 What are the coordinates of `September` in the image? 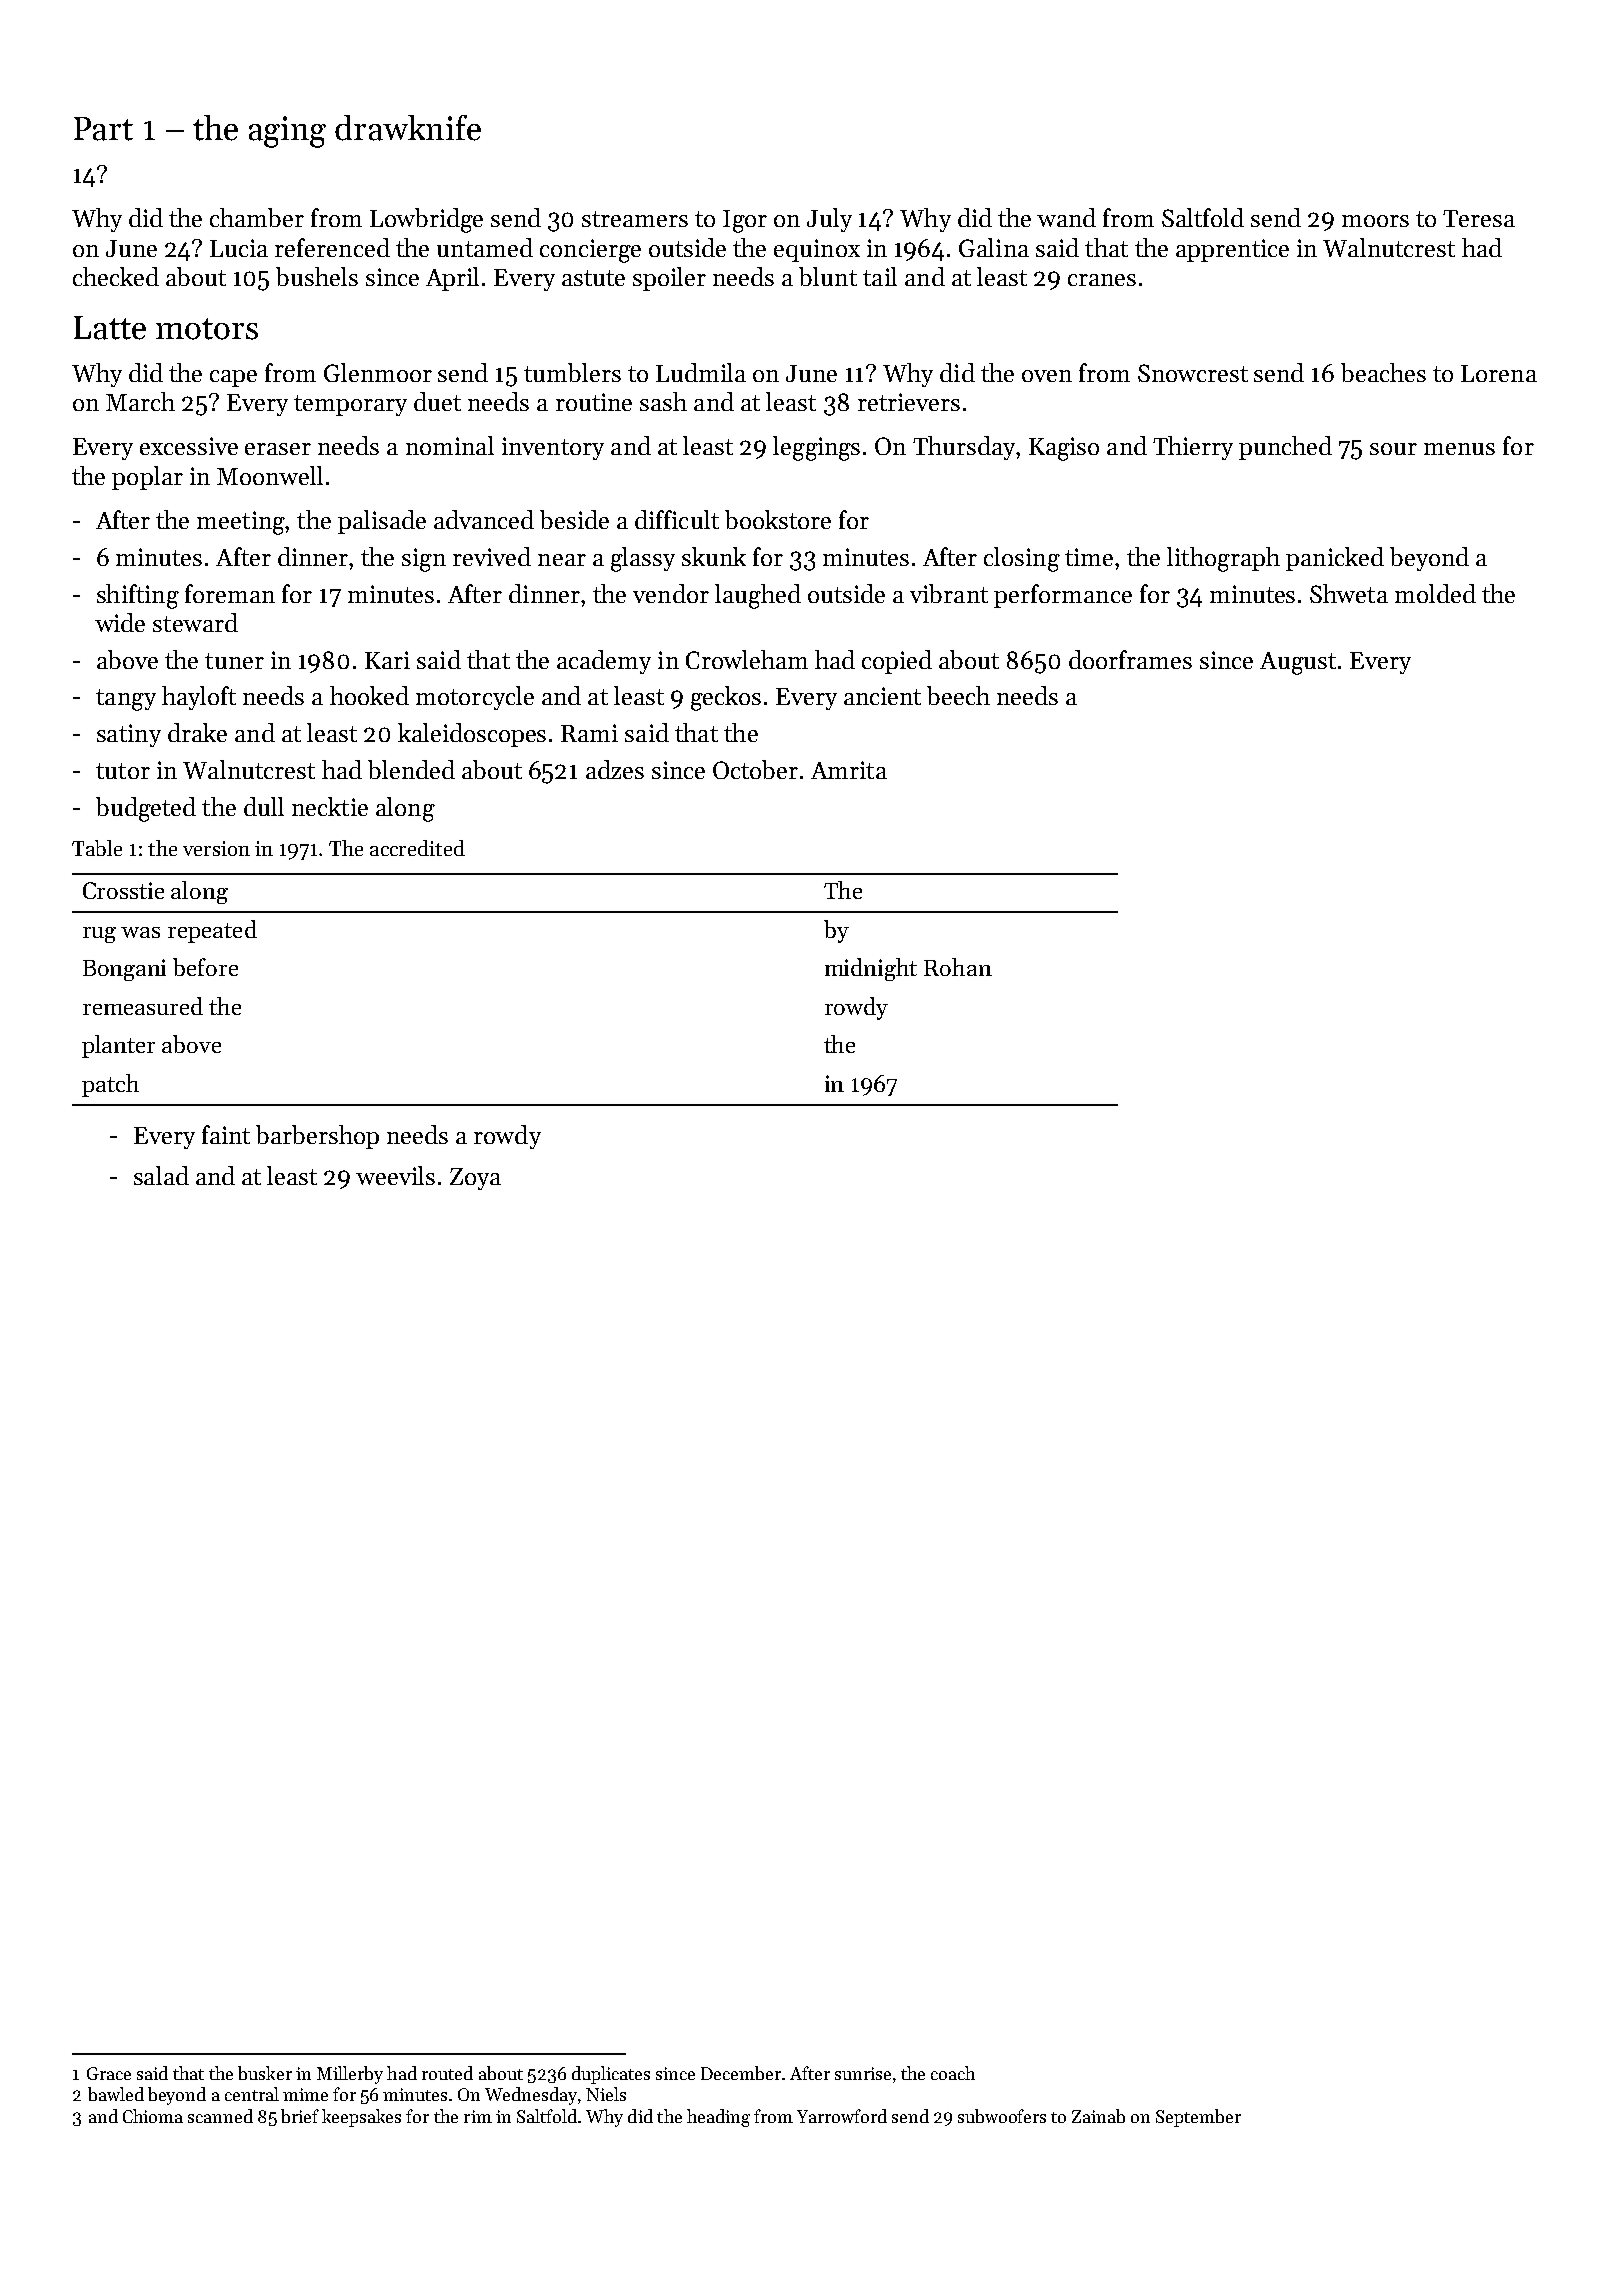 It's located at (1198, 2118).
